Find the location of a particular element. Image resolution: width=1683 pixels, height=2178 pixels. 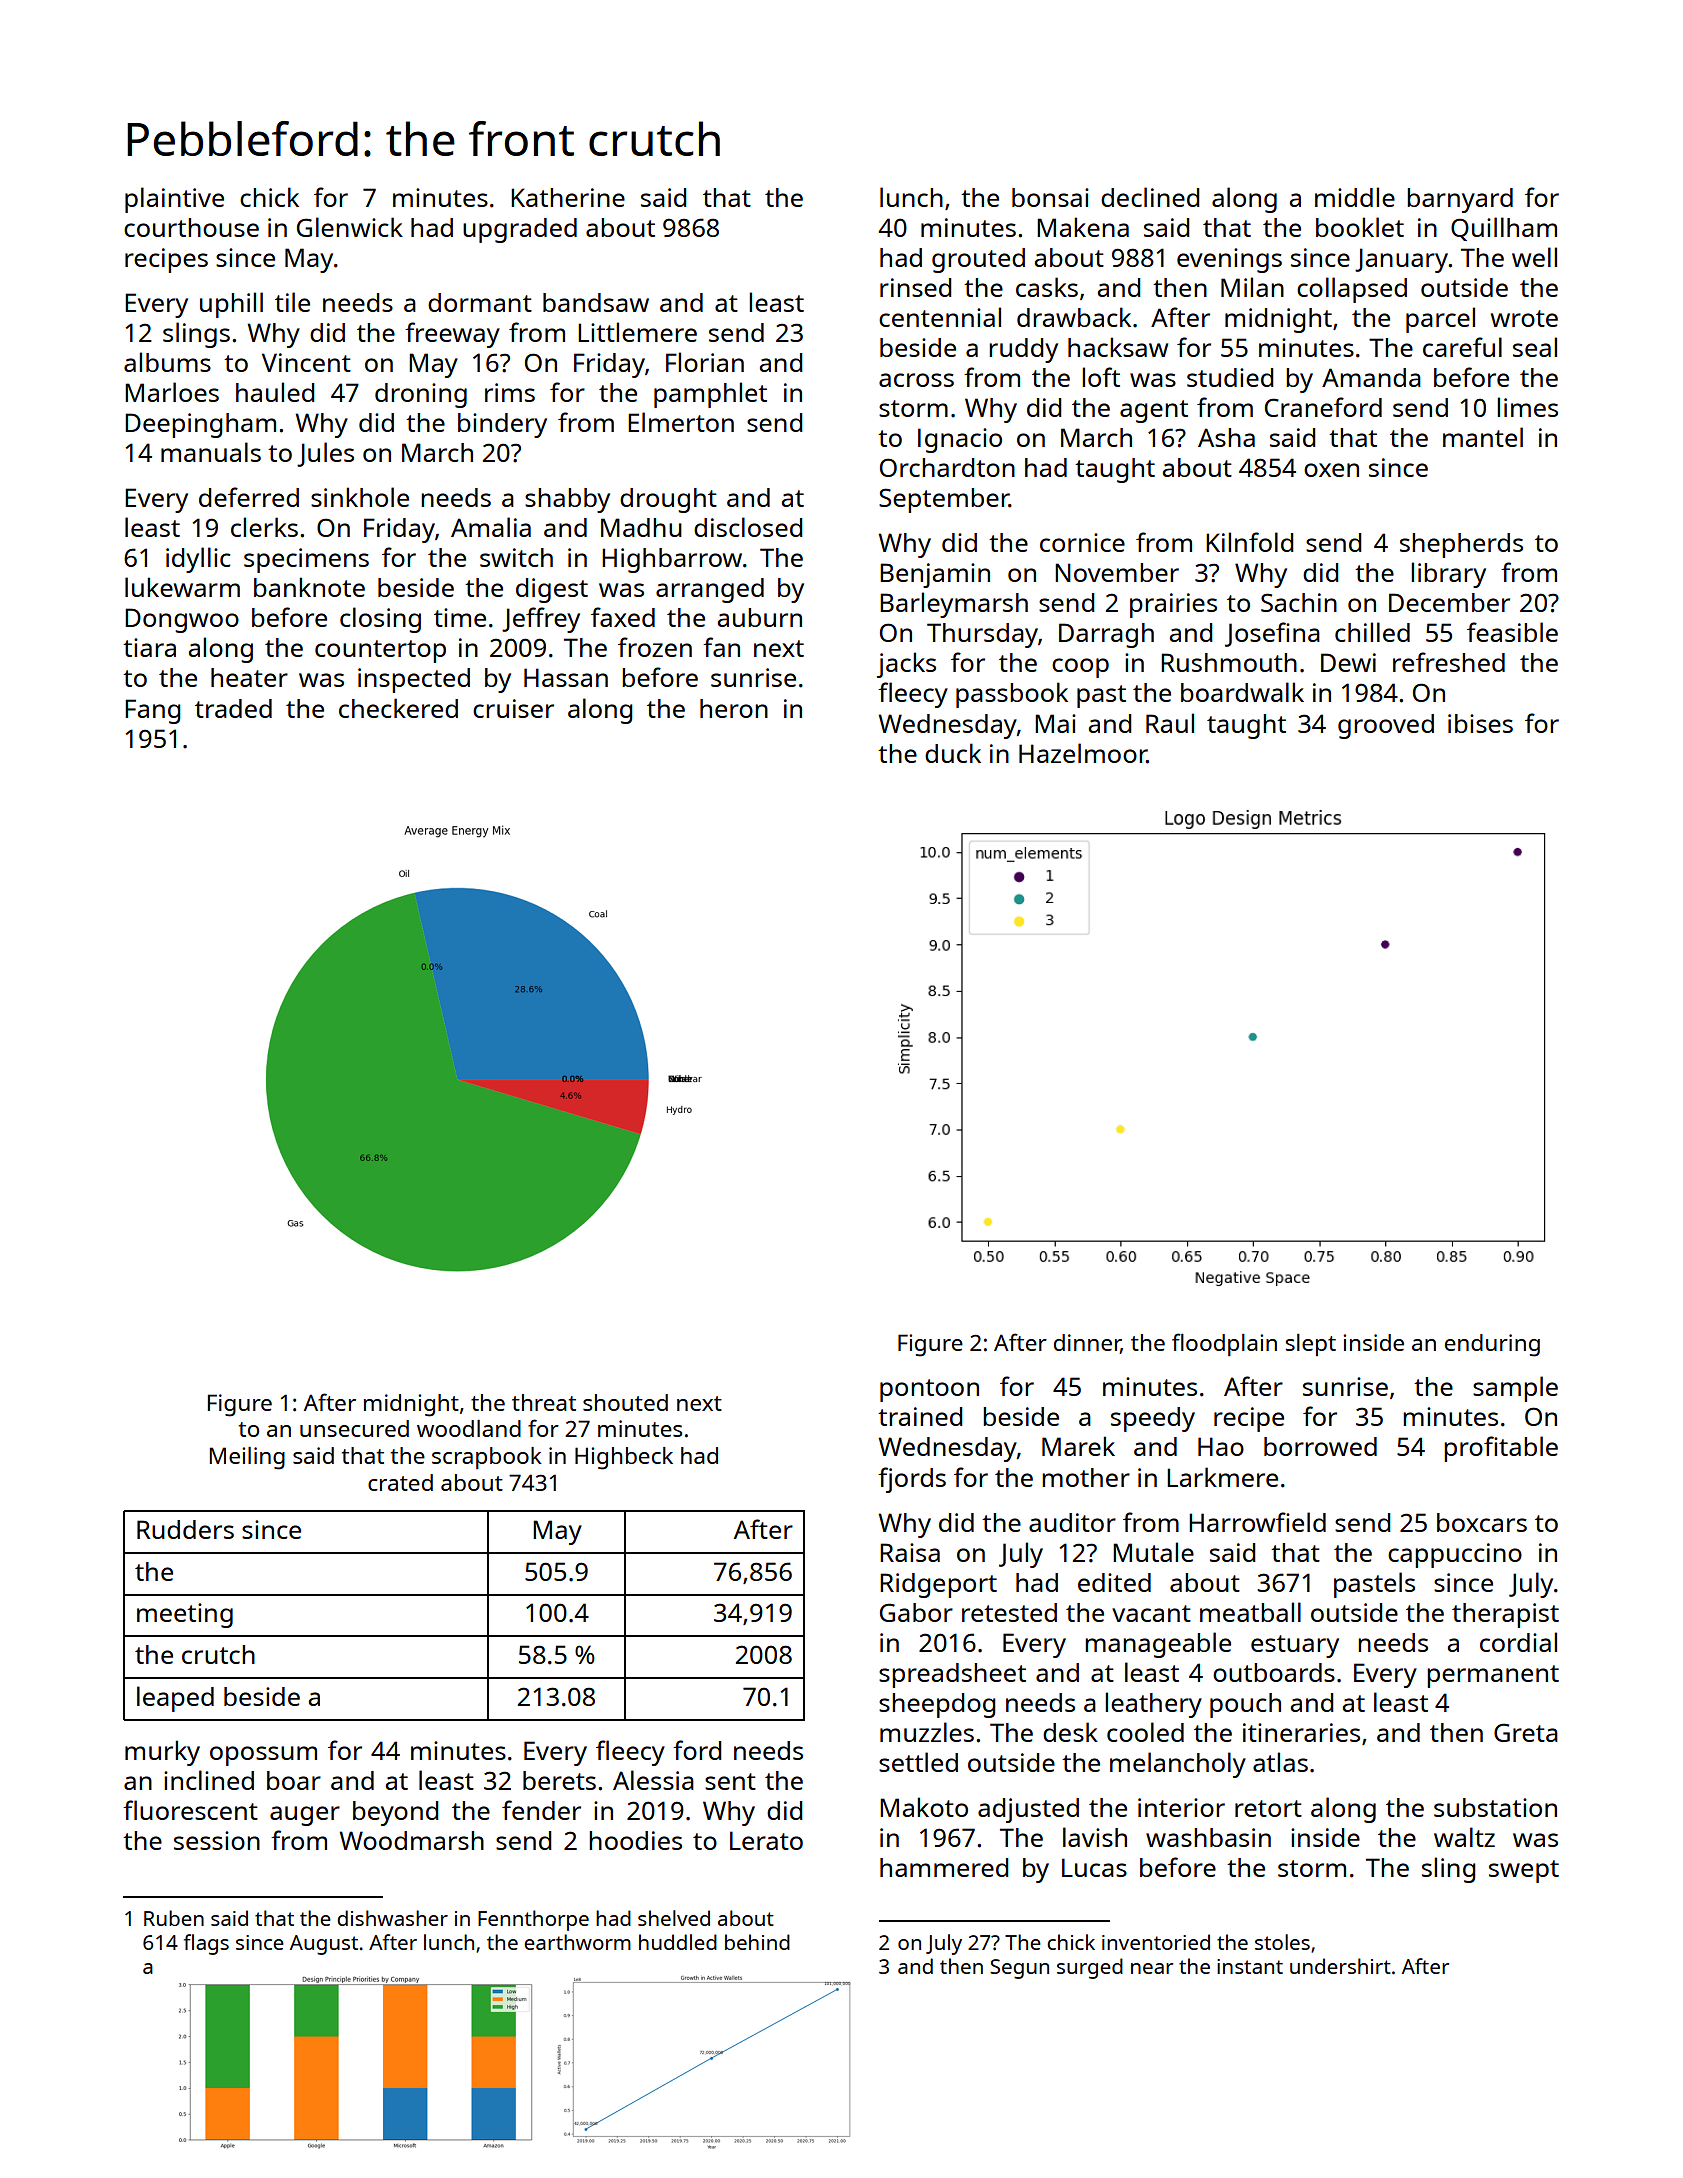

shelved is located at coordinates (674, 1918).
